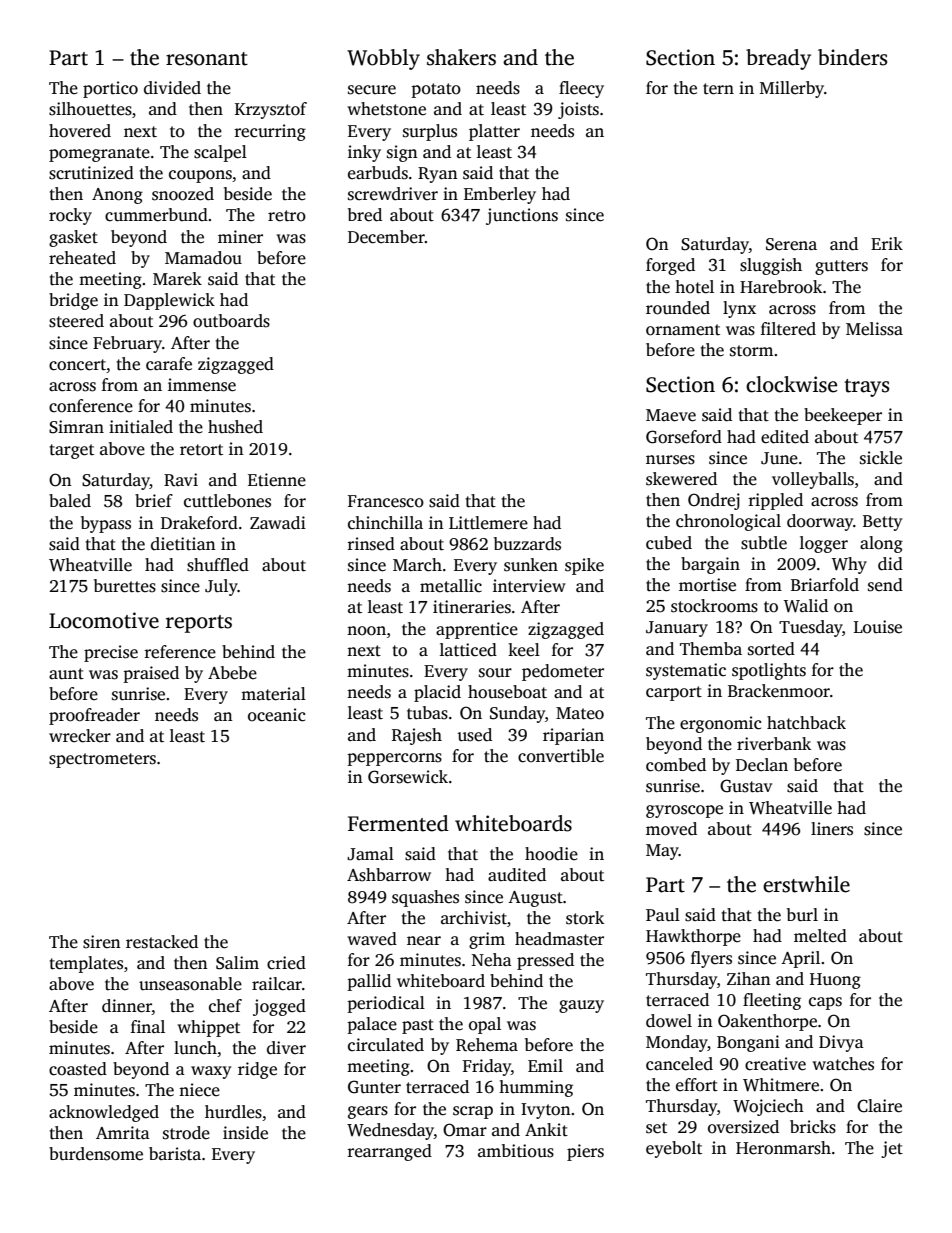 Image resolution: width=952 pixels, height=1233 pixels. What do you see at coordinates (820, 936) in the page?
I see `melted` at bounding box center [820, 936].
